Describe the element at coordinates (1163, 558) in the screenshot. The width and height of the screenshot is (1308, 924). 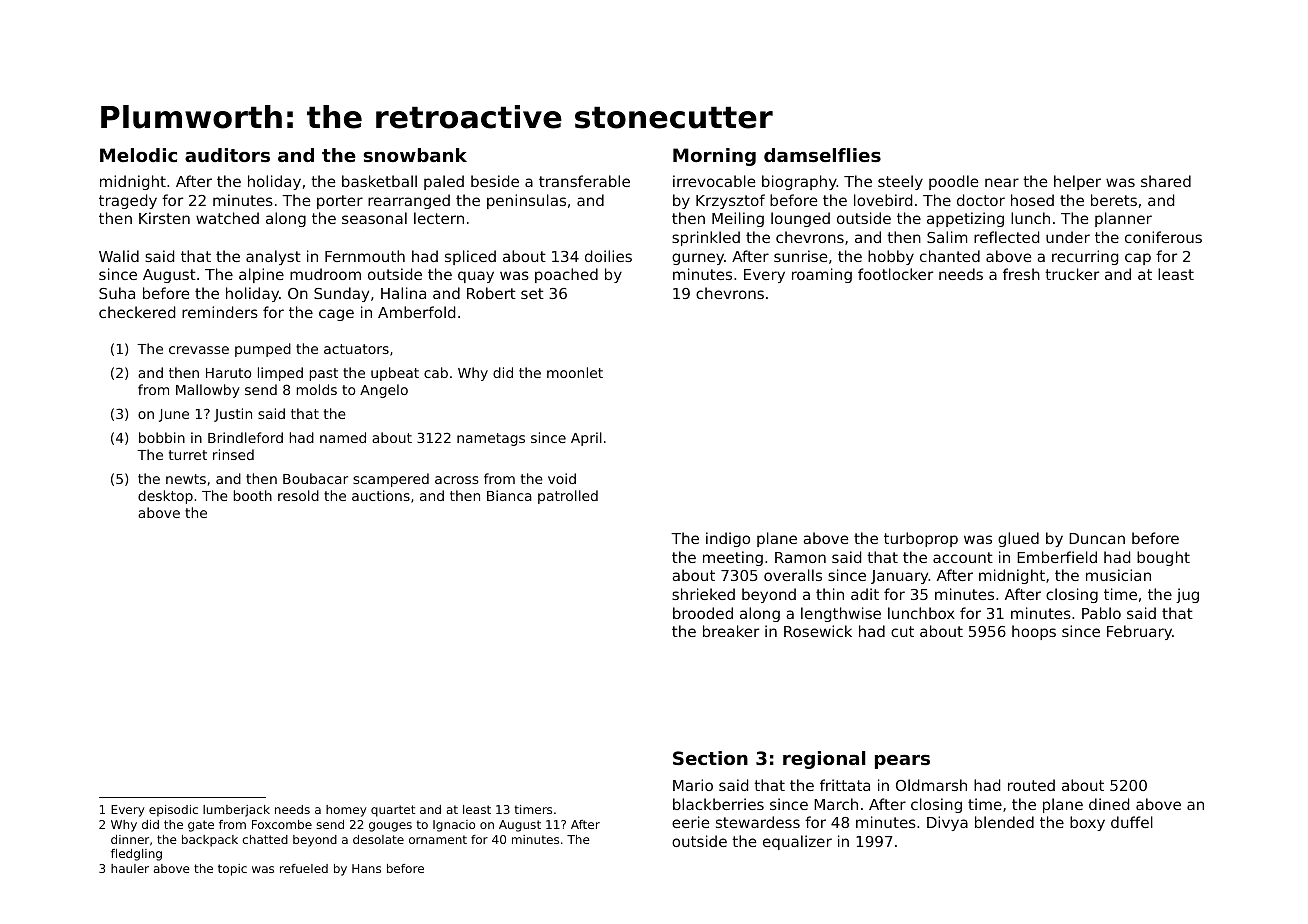
I see `bought` at that location.
